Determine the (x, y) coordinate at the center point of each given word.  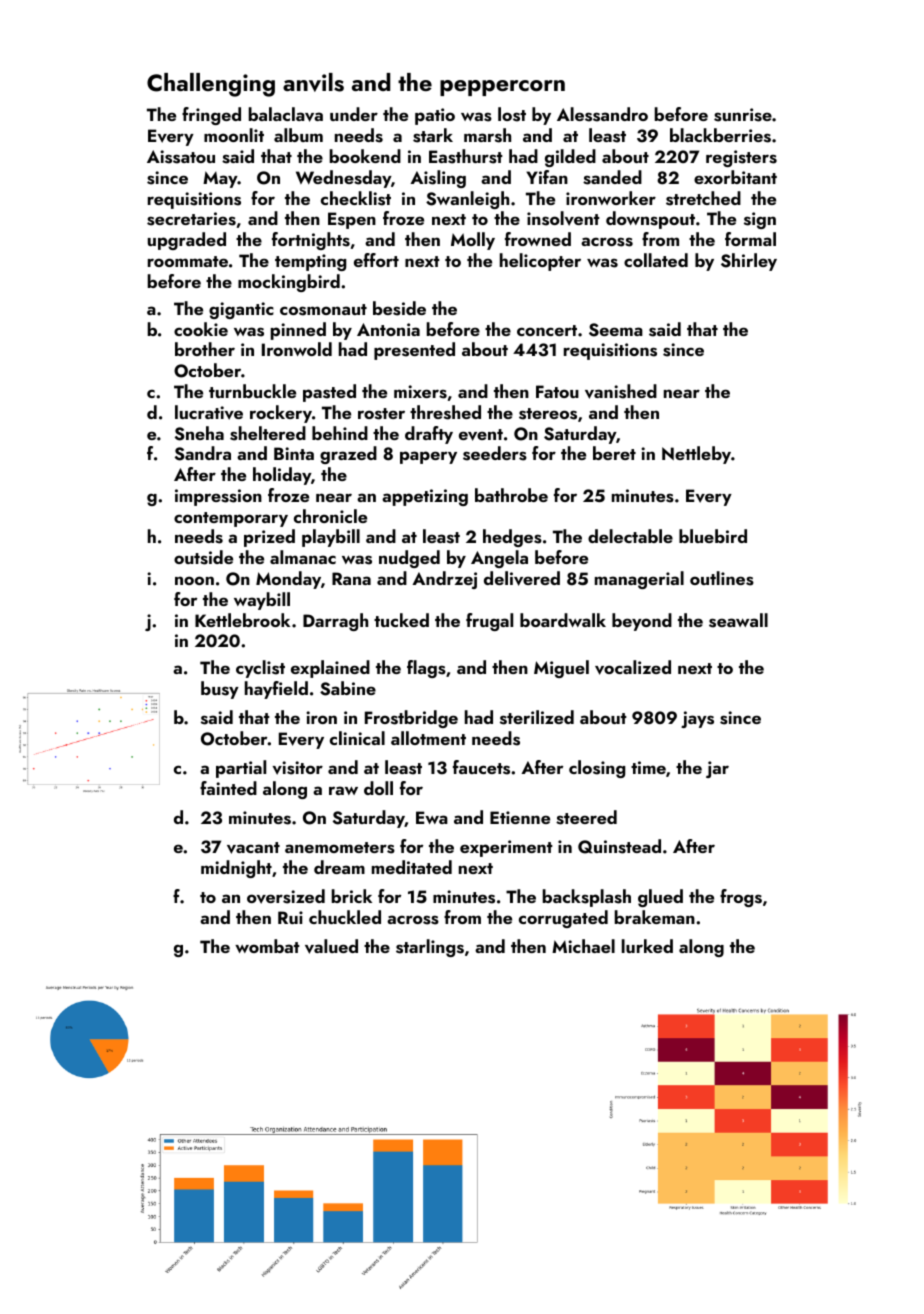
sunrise (743, 115)
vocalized (633, 667)
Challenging (211, 85)
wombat (267, 946)
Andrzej (444, 580)
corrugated (563, 919)
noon (194, 580)
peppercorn (502, 88)
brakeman (655, 917)
